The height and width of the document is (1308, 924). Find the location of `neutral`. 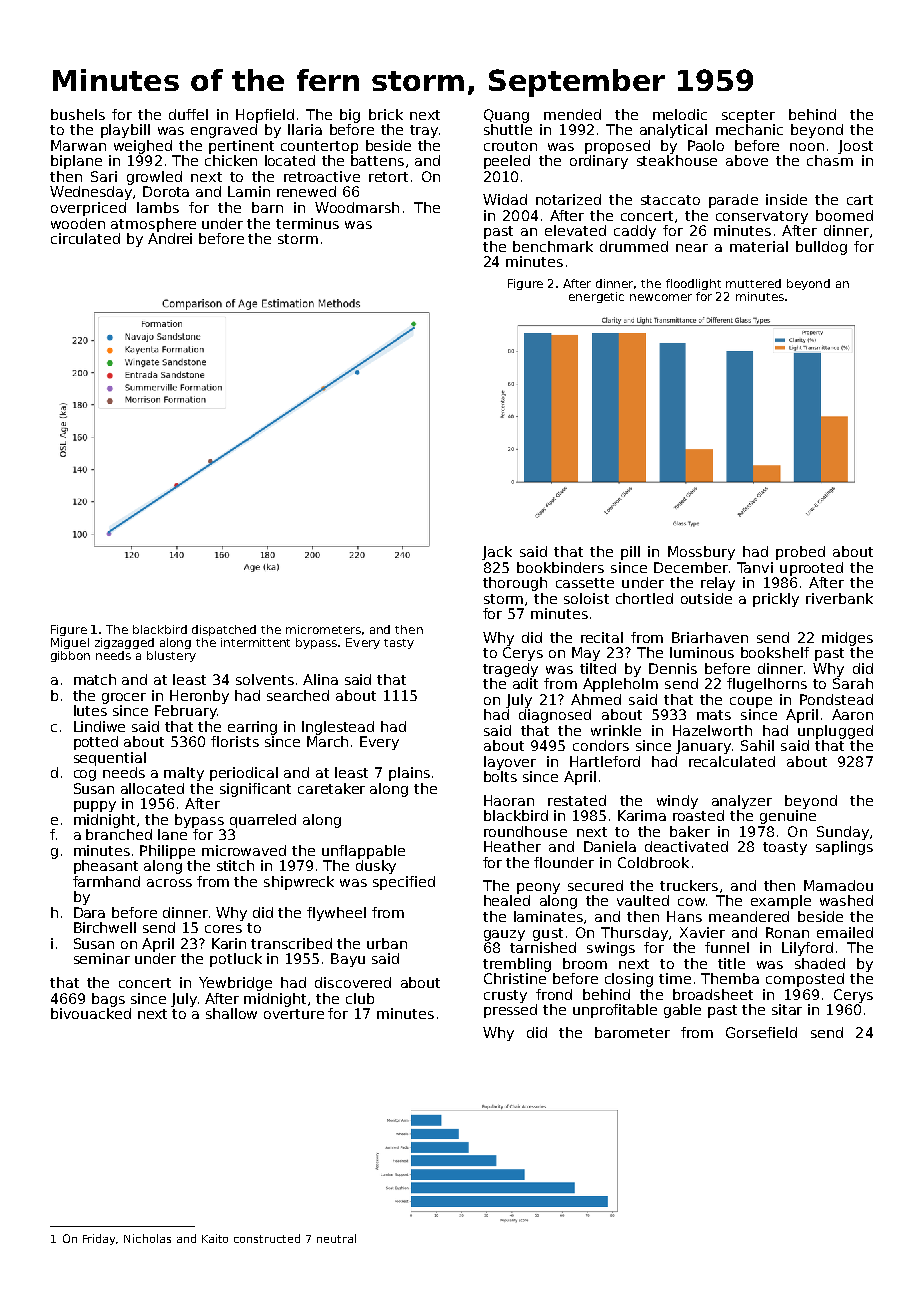

neutral is located at coordinates (336, 1238).
